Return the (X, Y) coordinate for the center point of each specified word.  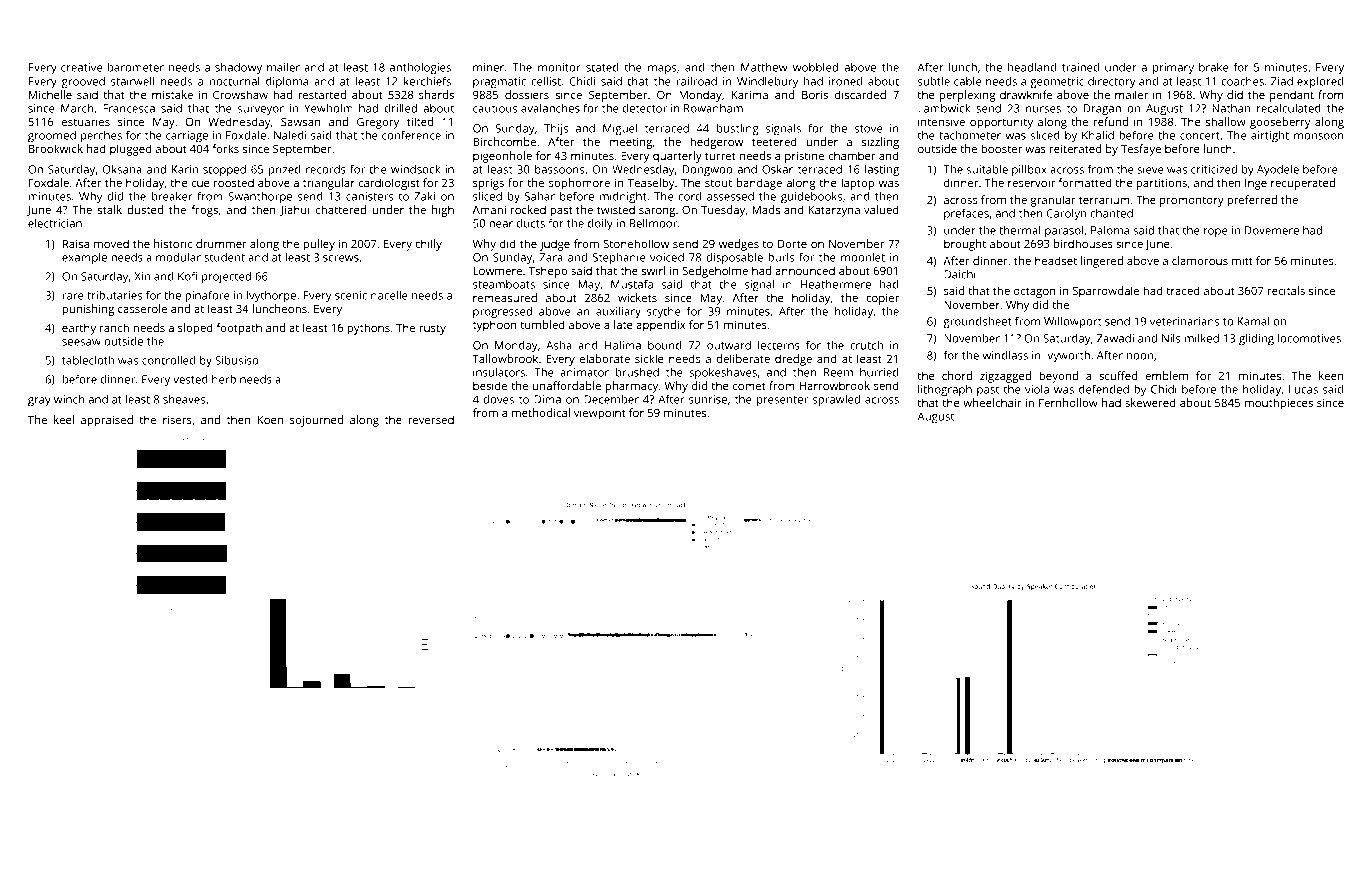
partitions (1162, 184)
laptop (857, 184)
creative (81, 67)
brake (1214, 67)
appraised (107, 421)
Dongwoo (707, 170)
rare (73, 296)
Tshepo (548, 272)
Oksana (122, 169)
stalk (110, 209)
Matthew (764, 67)
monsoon (1318, 136)
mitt (1242, 261)
